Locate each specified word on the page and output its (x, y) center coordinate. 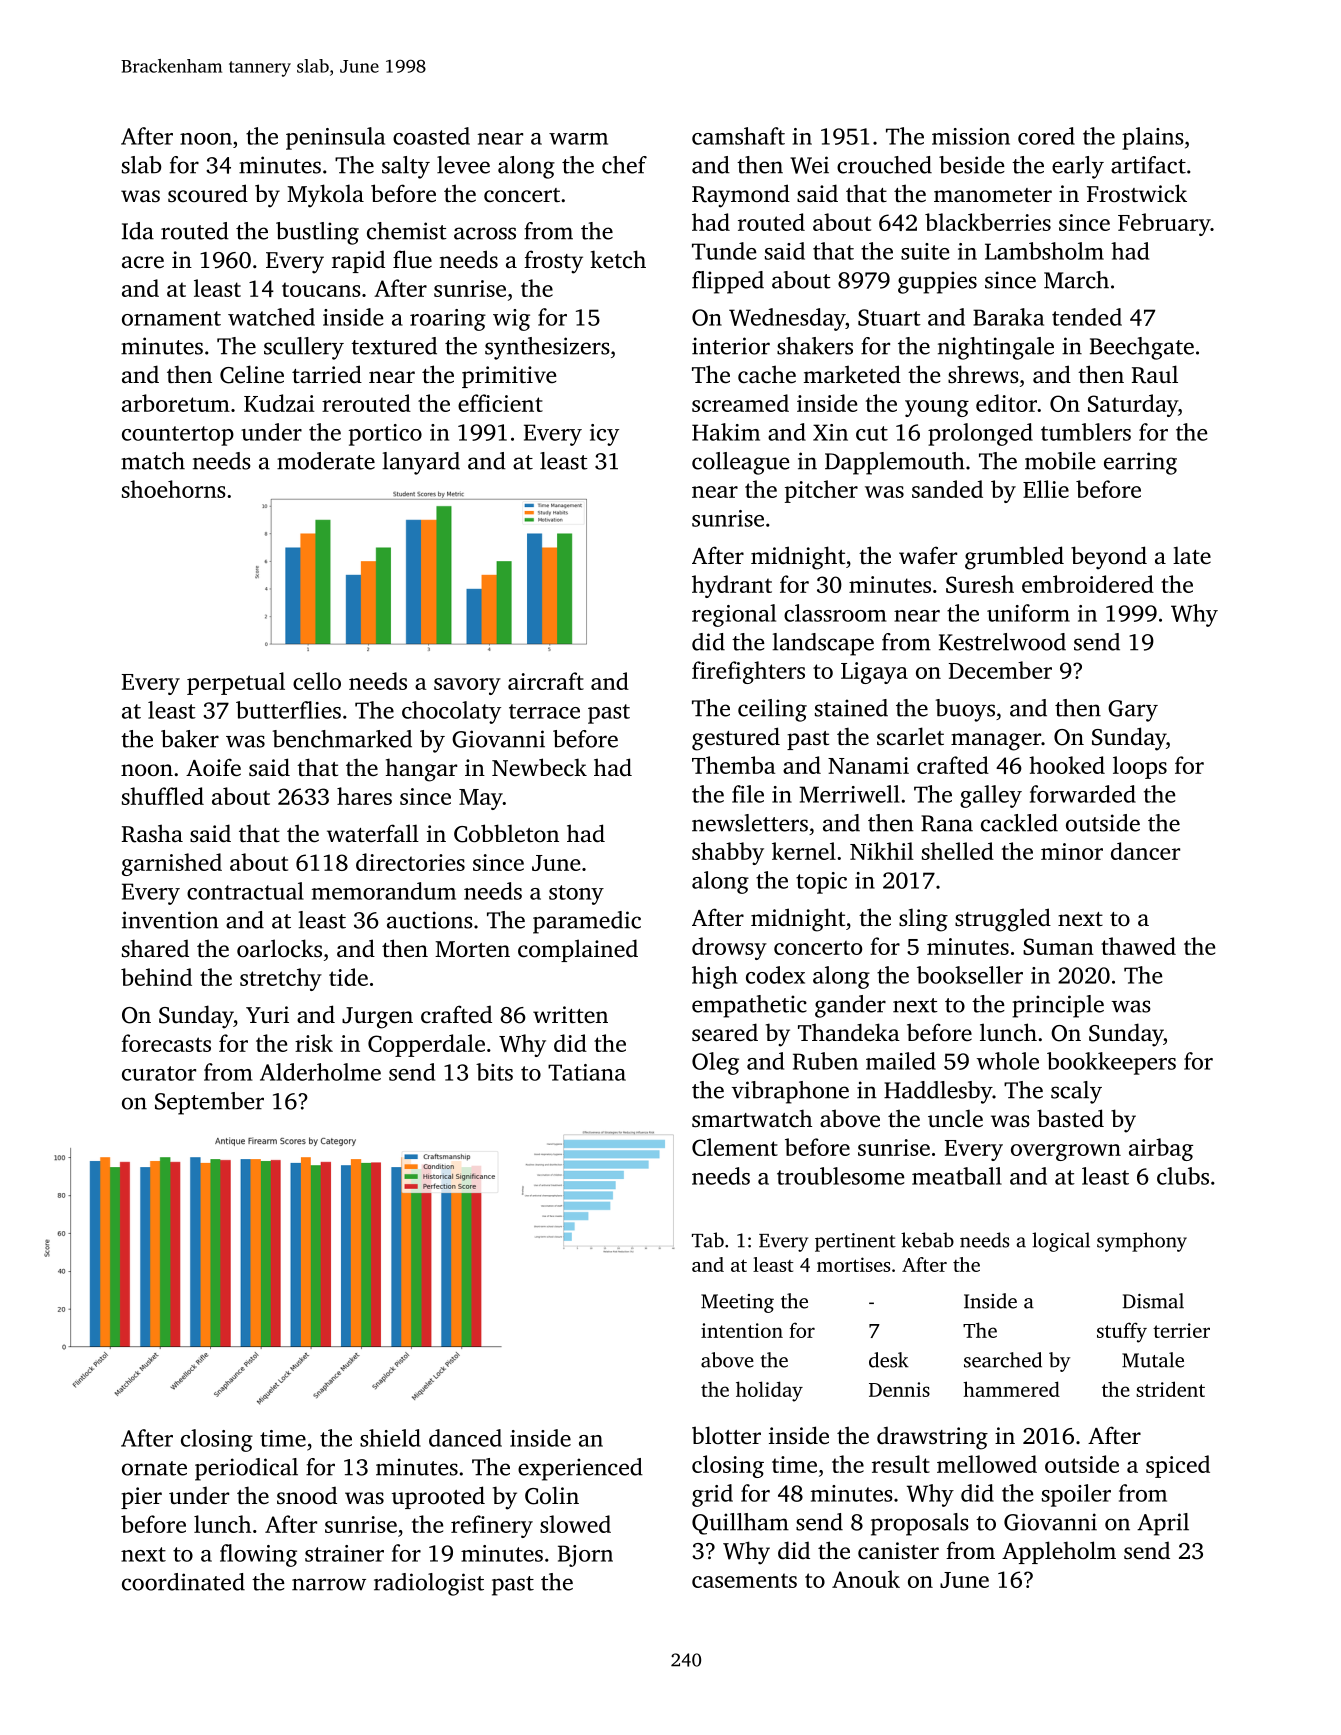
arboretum (176, 403)
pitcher (821, 491)
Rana (947, 823)
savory (467, 686)
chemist (407, 231)
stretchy (281, 979)
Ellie (1046, 489)
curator (159, 1073)
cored (1046, 136)
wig (511, 320)
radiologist (429, 1584)
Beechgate (1142, 348)
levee (463, 165)
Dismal (1153, 1301)
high (714, 977)
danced (465, 1438)
